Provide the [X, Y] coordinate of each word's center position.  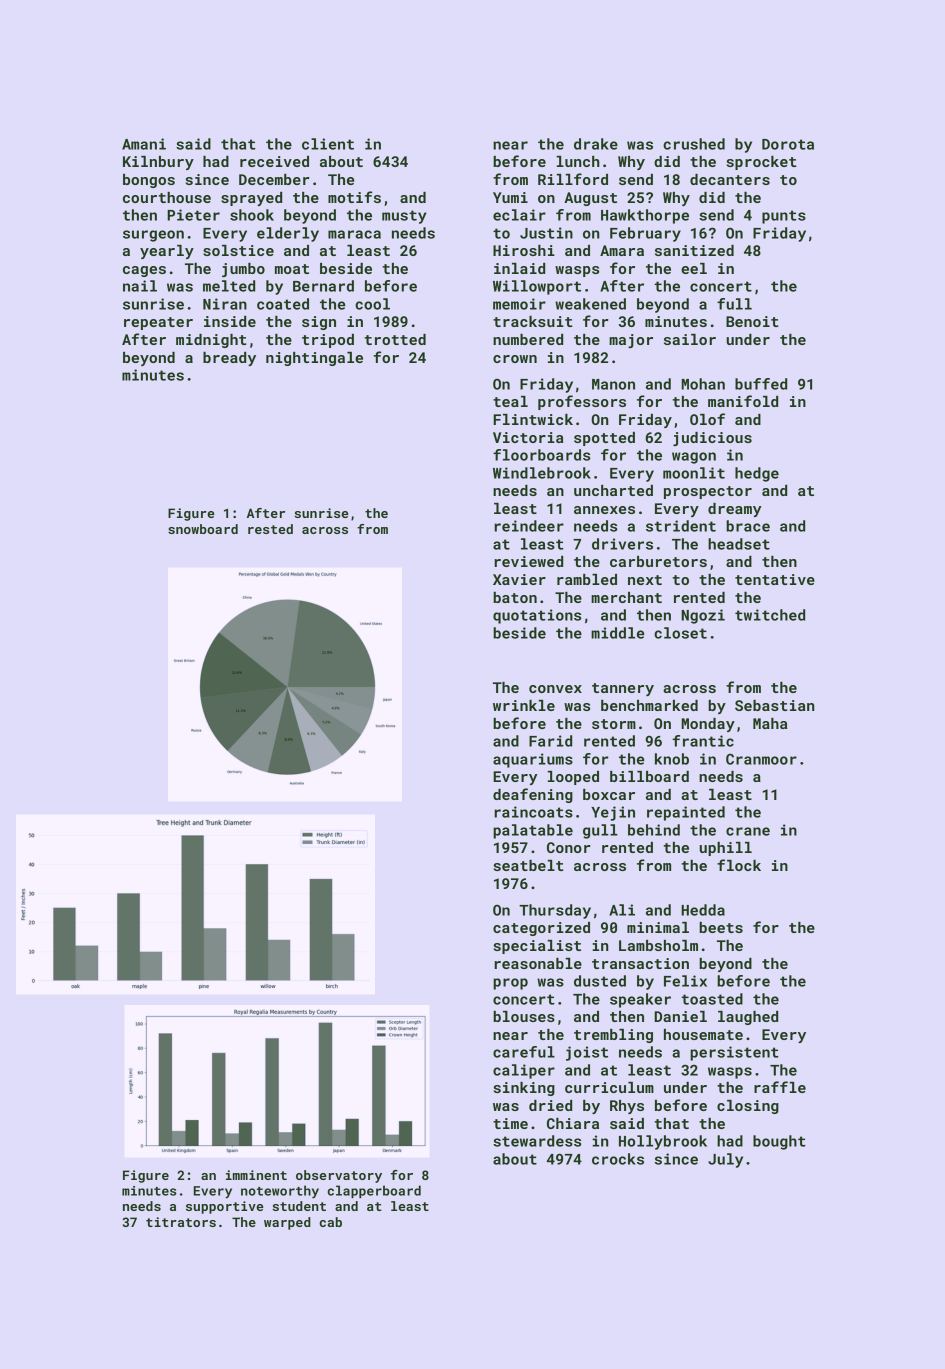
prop [510, 984]
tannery [623, 689]
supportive [225, 1207]
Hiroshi [524, 250]
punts [784, 217]
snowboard [203, 529]
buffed [761, 384]
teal [510, 401]
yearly [167, 252]
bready [229, 359]
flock [739, 865]
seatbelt [529, 865]
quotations [537, 616]
